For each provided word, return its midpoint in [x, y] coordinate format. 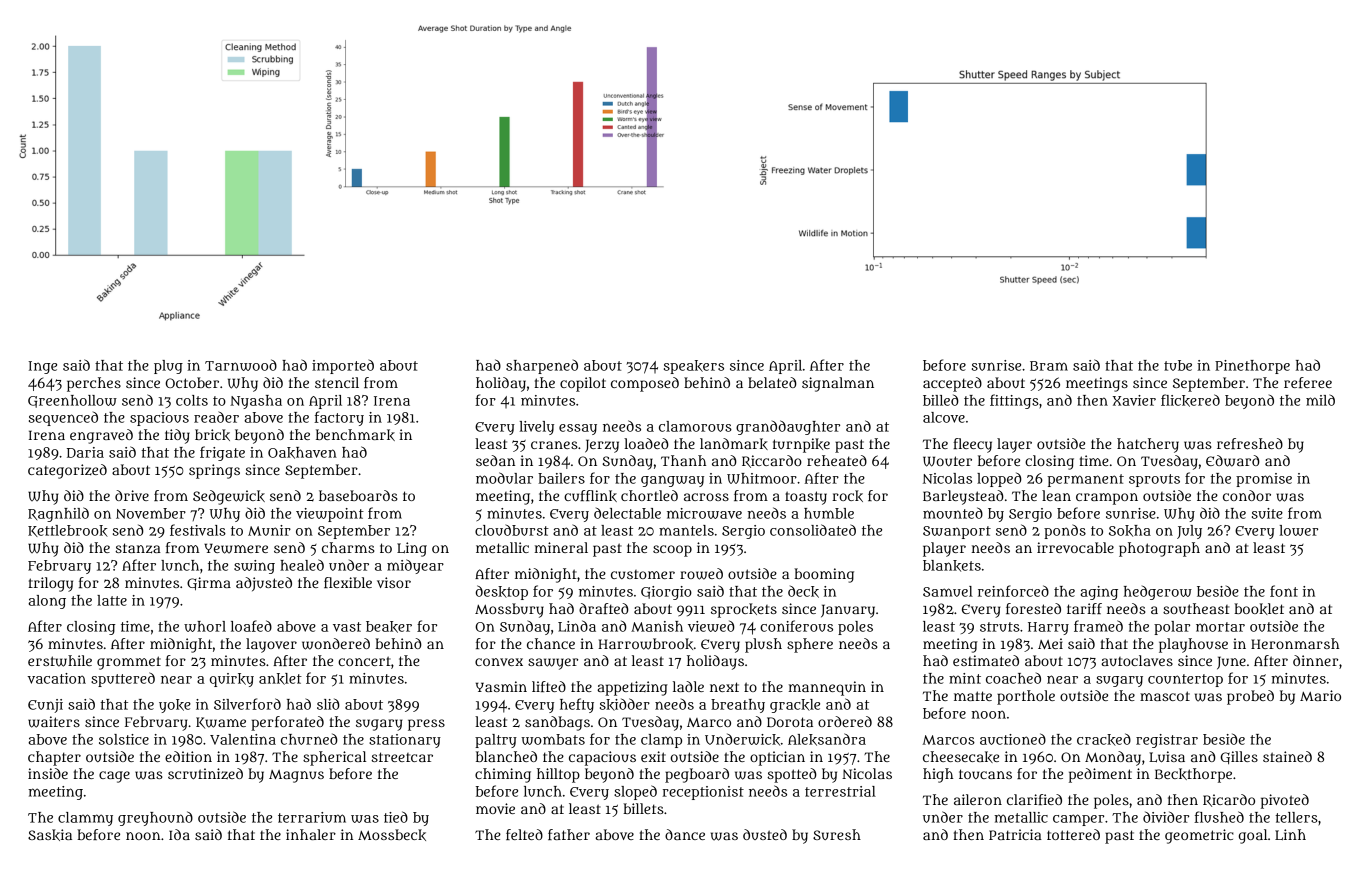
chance [551, 643]
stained [1287, 756]
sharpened [542, 366]
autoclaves [1137, 660]
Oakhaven [302, 453]
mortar [1220, 627]
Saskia [50, 835]
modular [504, 478]
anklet [280, 679]
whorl [205, 626]
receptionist [703, 793]
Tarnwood [241, 365]
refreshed [1250, 443]
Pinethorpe [1252, 367]
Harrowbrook [645, 644]
